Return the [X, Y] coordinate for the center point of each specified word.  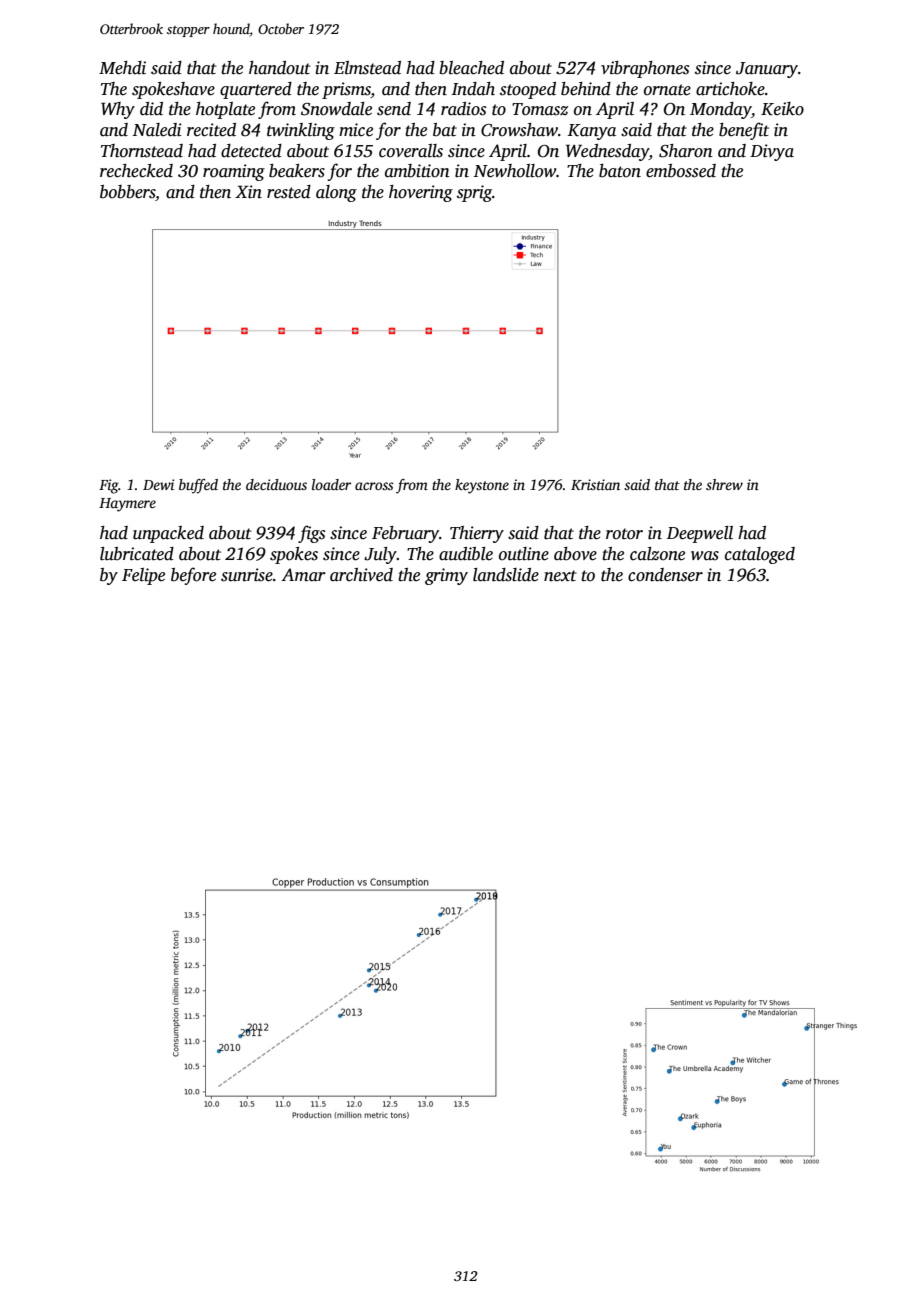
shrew [724, 484]
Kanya [591, 132]
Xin [248, 192]
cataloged [760, 555]
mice [356, 130]
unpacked [168, 534]
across [374, 486]
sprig [474, 193]
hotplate [225, 110]
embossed [681, 171]
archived [361, 575]
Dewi [158, 484]
